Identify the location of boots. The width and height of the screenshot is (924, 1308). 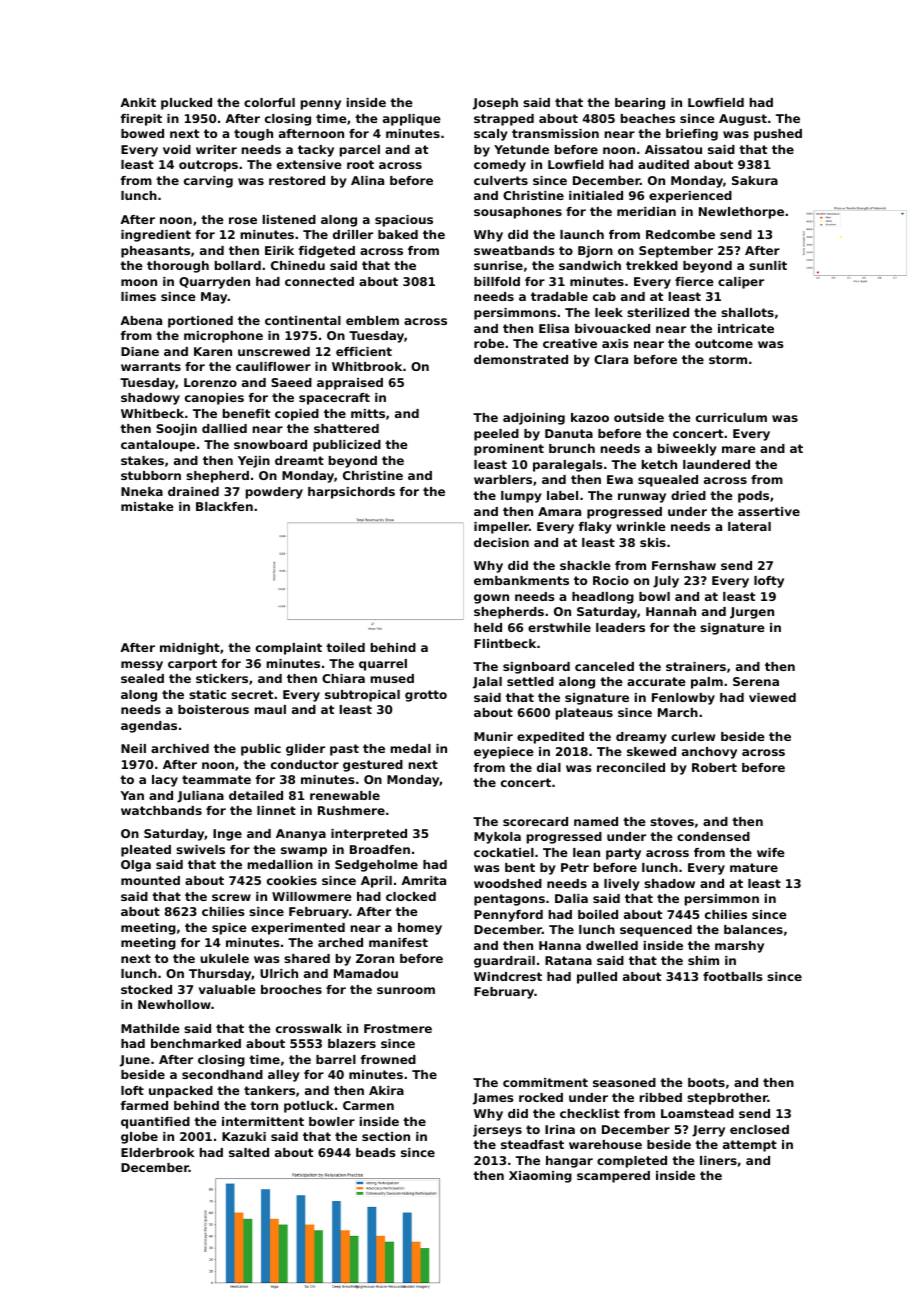
(706, 1082).
